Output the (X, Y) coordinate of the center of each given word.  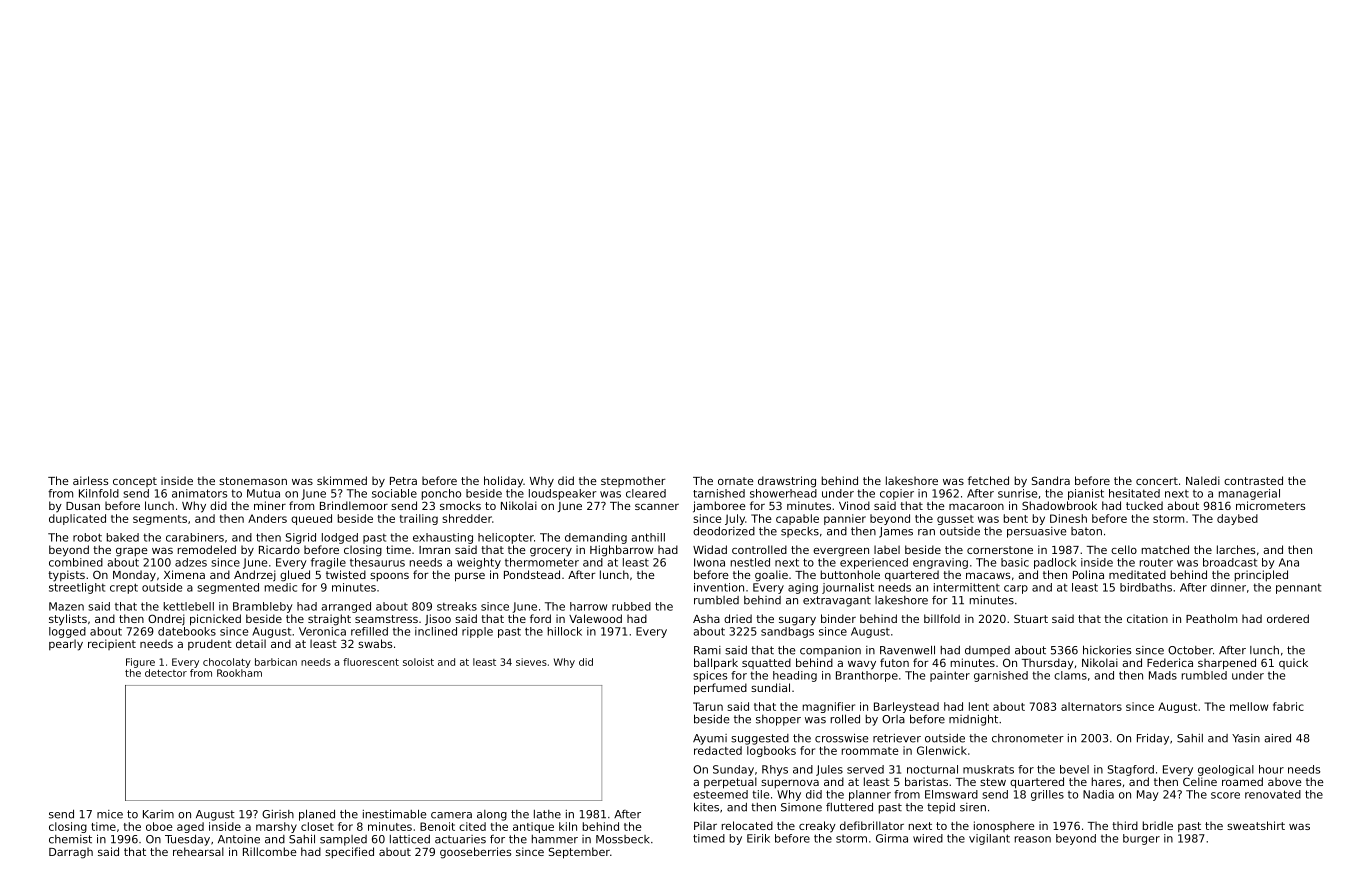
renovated (1273, 794)
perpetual (730, 783)
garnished (1001, 676)
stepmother (633, 481)
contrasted (1253, 480)
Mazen (66, 606)
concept (135, 482)
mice (110, 814)
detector (166, 673)
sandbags (787, 632)
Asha (706, 618)
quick (1293, 663)
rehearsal (198, 851)
